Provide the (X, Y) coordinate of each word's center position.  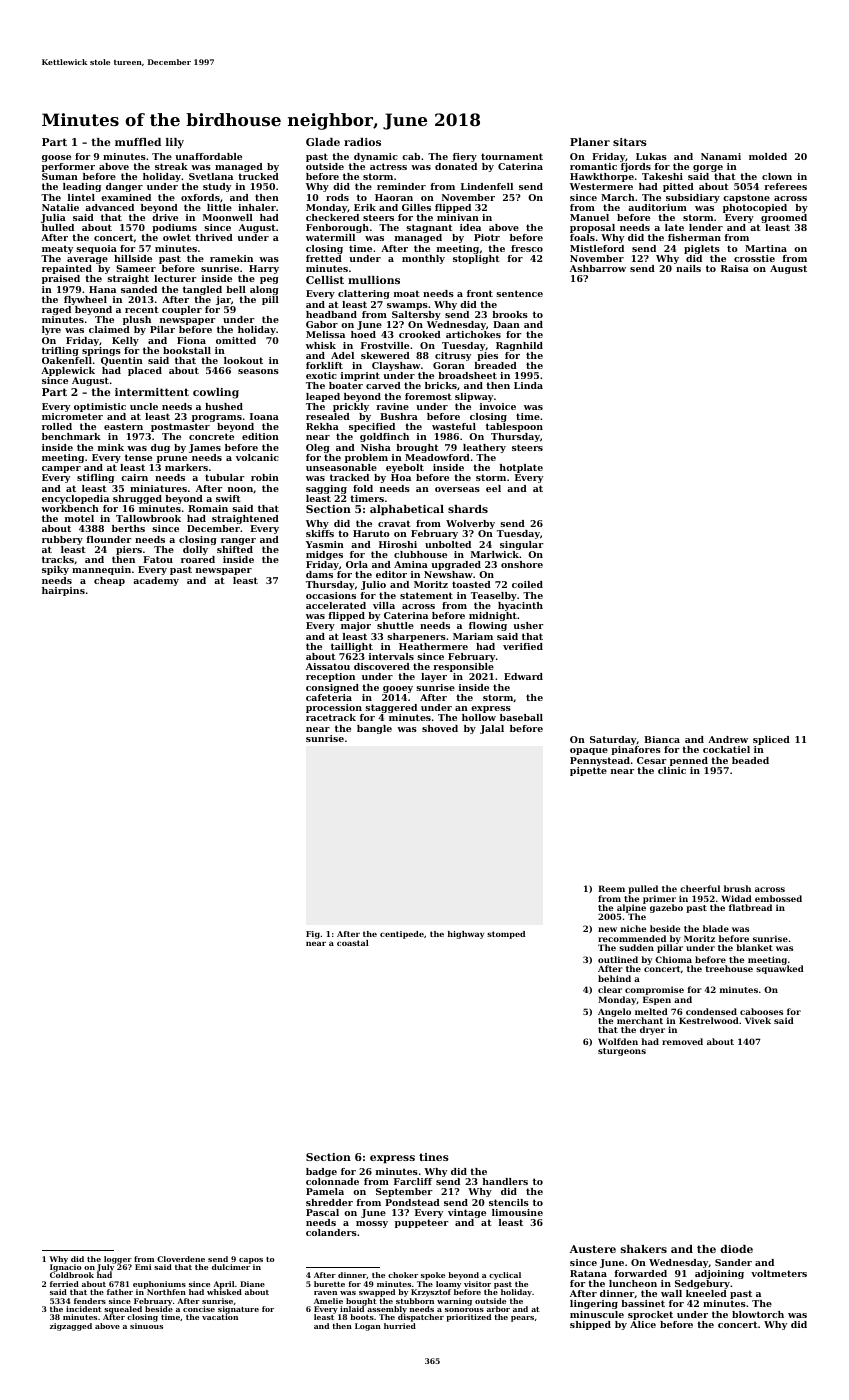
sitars (630, 142)
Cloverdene (181, 1259)
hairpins (63, 591)
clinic (672, 770)
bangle (374, 729)
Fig (313, 935)
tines (434, 1157)
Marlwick (495, 554)
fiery (465, 157)
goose (56, 158)
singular (521, 545)
